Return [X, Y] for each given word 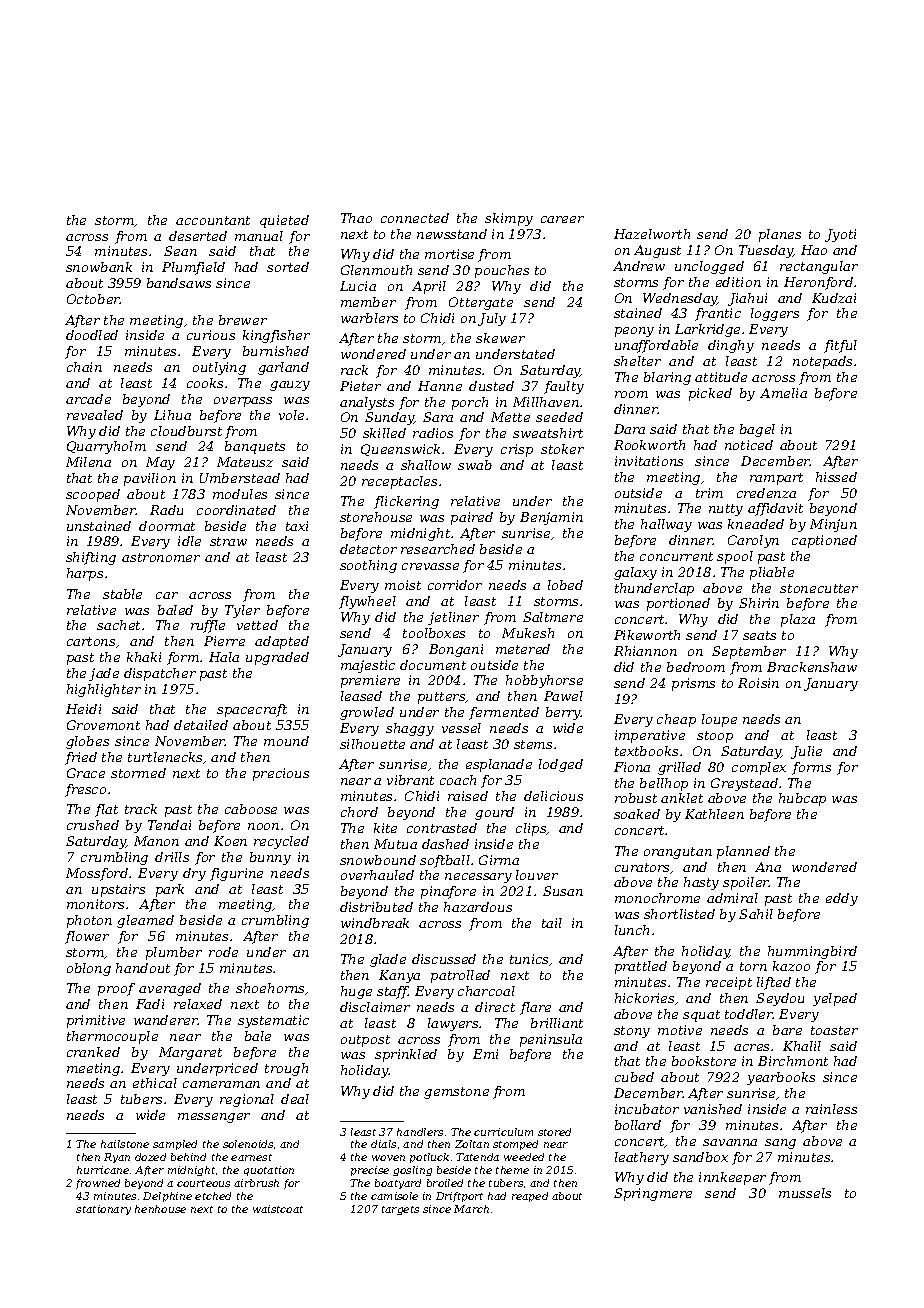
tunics [530, 960]
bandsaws [179, 283]
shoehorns [271, 989]
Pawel [563, 696]
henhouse [160, 1209]
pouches [502, 271]
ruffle [208, 626]
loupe [719, 720]
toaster [834, 1030]
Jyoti [840, 235]
